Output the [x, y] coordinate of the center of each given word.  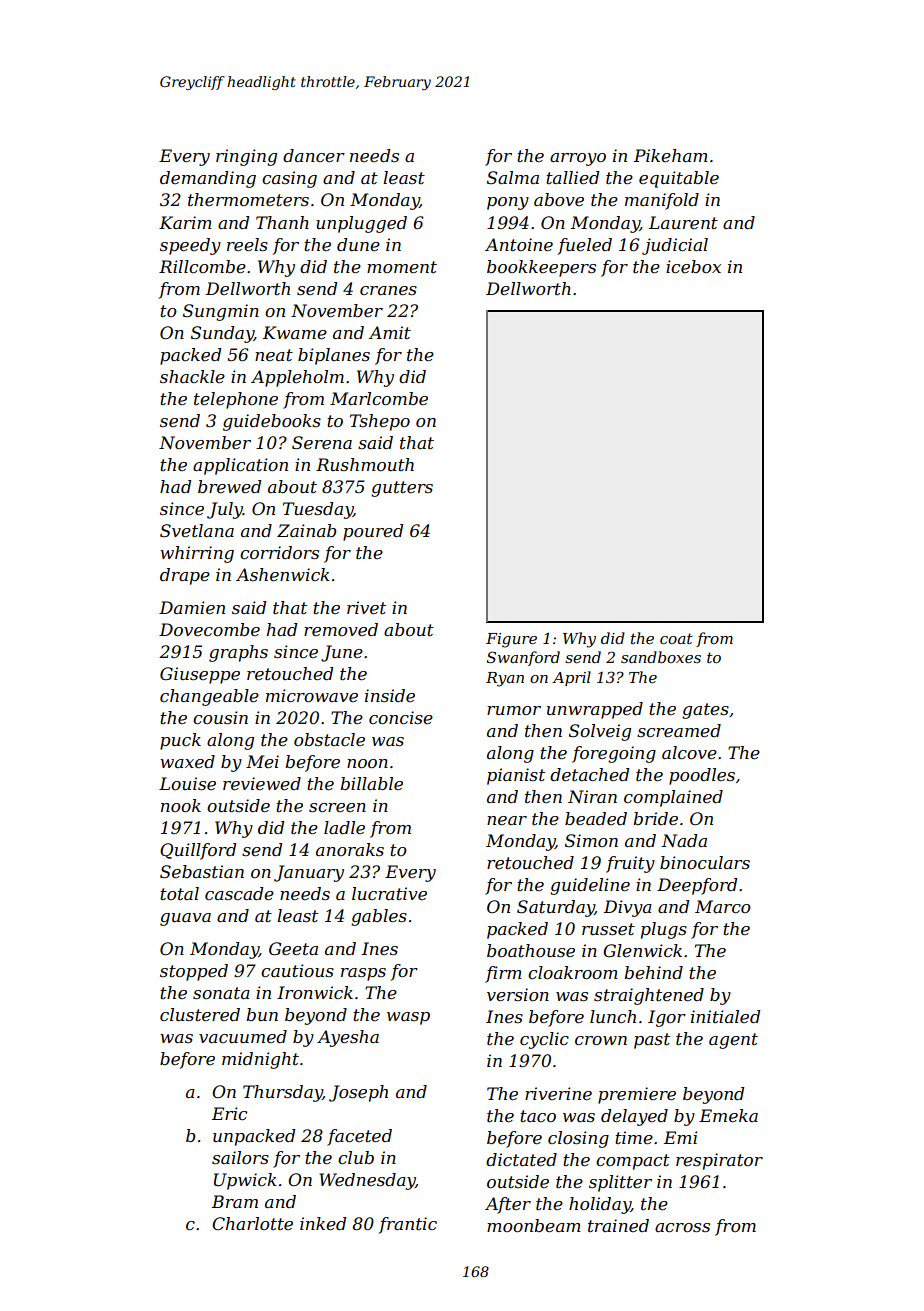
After [508, 1205]
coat [676, 638]
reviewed [262, 783]
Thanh [282, 222]
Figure [511, 640]
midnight [260, 1060]
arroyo [578, 159]
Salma [513, 177]
